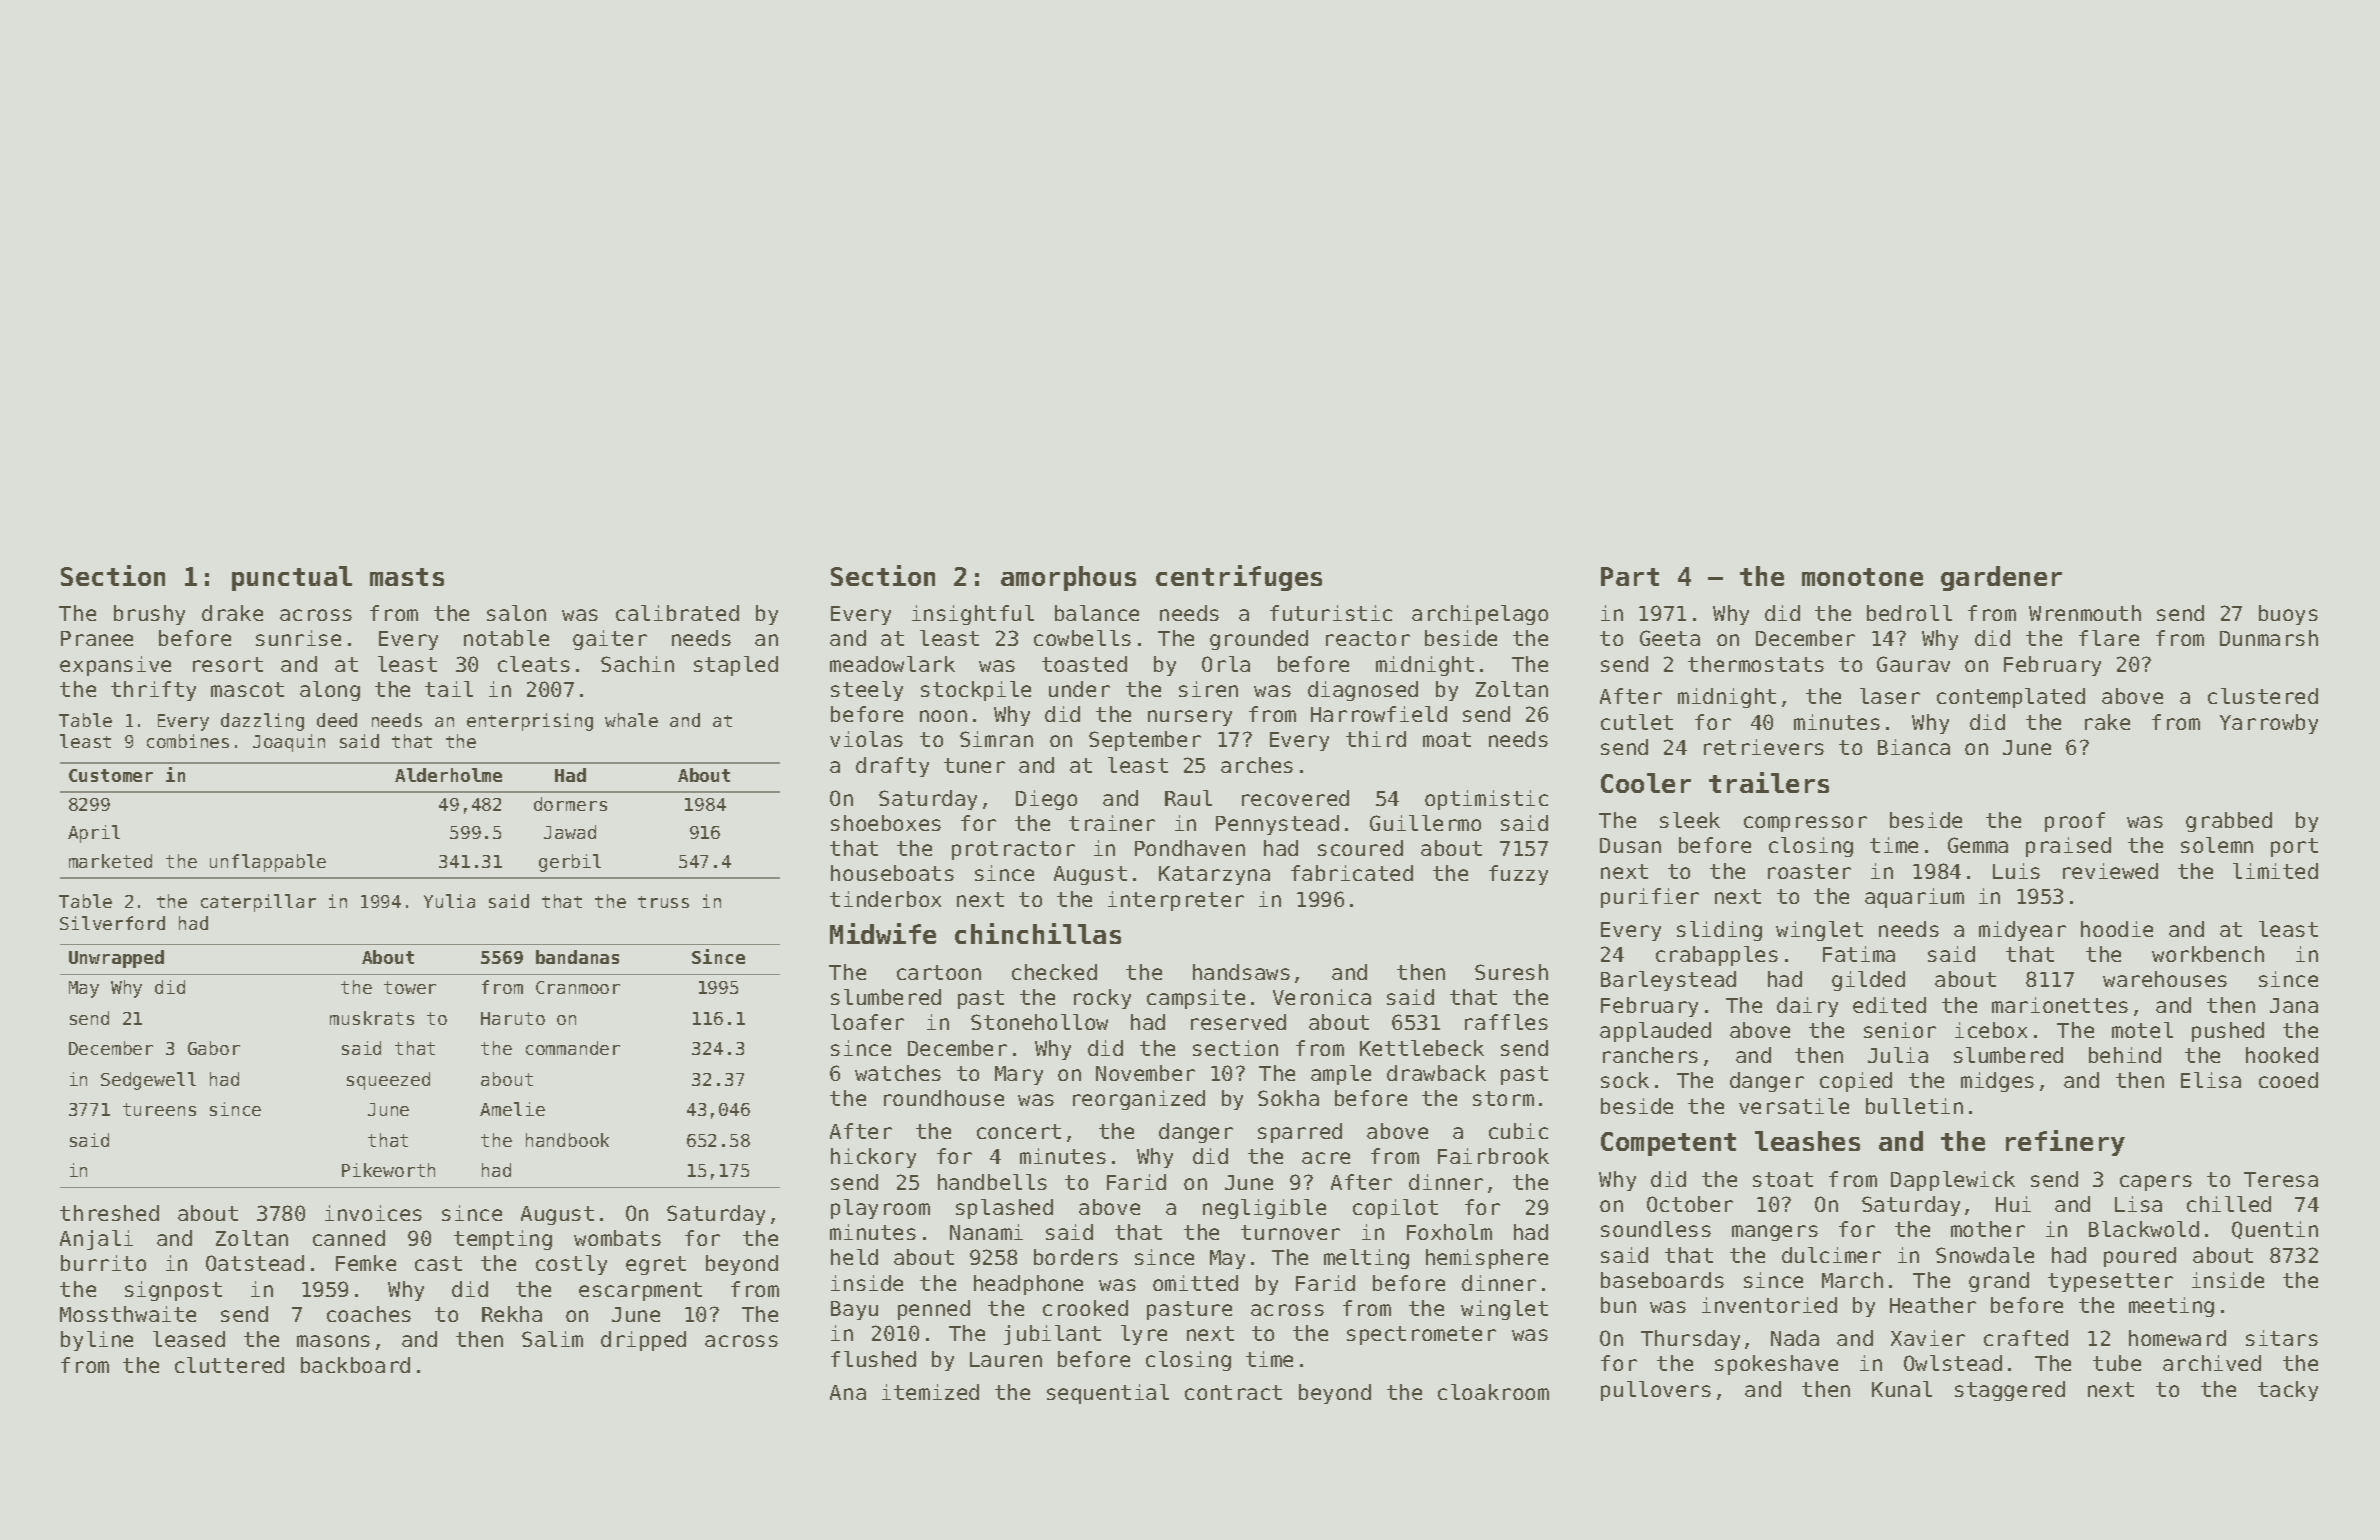  What do you see at coordinates (97, 1341) in the document?
I see `byline` at bounding box center [97, 1341].
